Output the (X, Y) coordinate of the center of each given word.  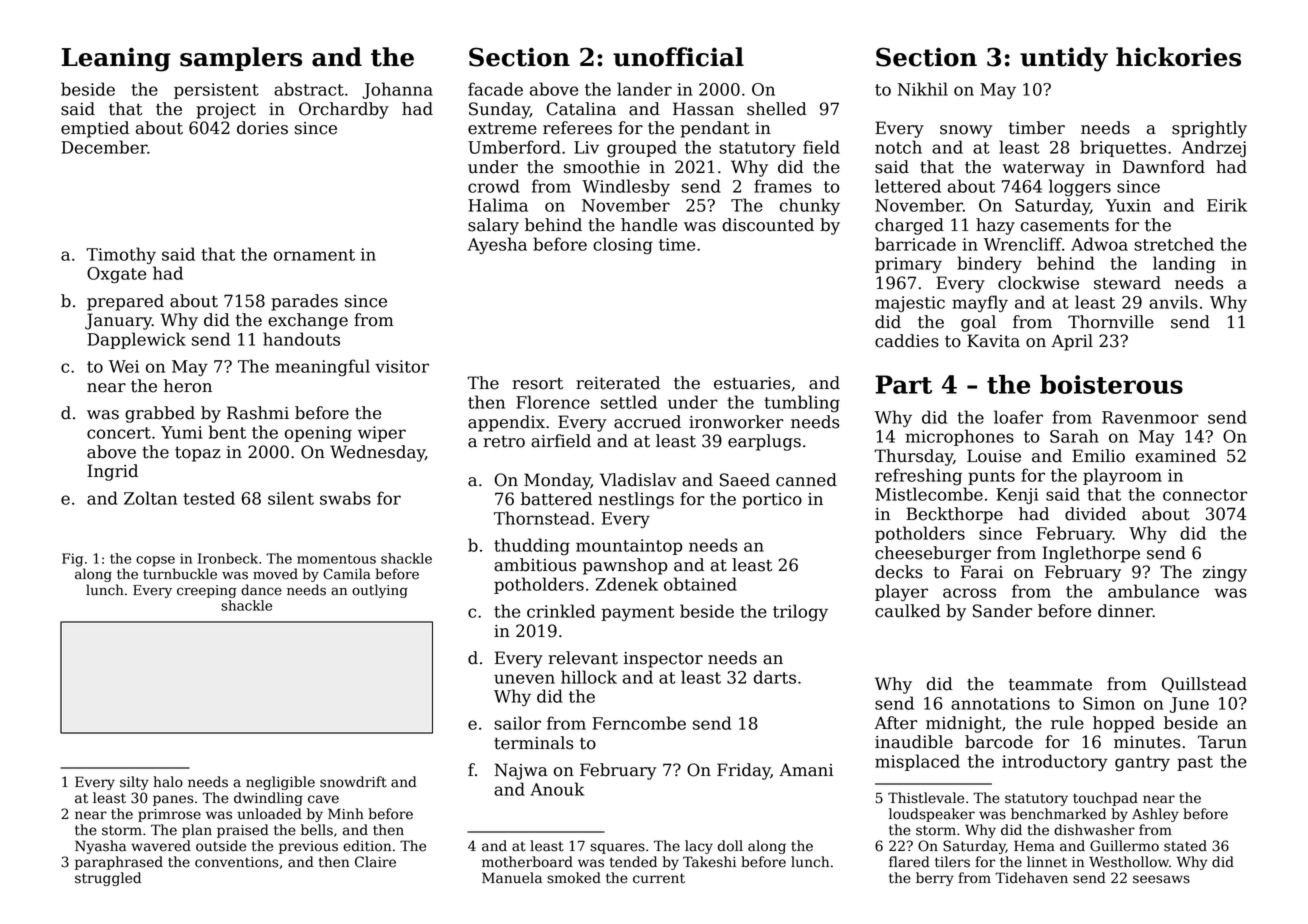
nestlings (636, 500)
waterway (1043, 169)
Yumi (182, 432)
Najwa (520, 771)
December (104, 147)
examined (1176, 456)
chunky (810, 206)
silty (134, 783)
